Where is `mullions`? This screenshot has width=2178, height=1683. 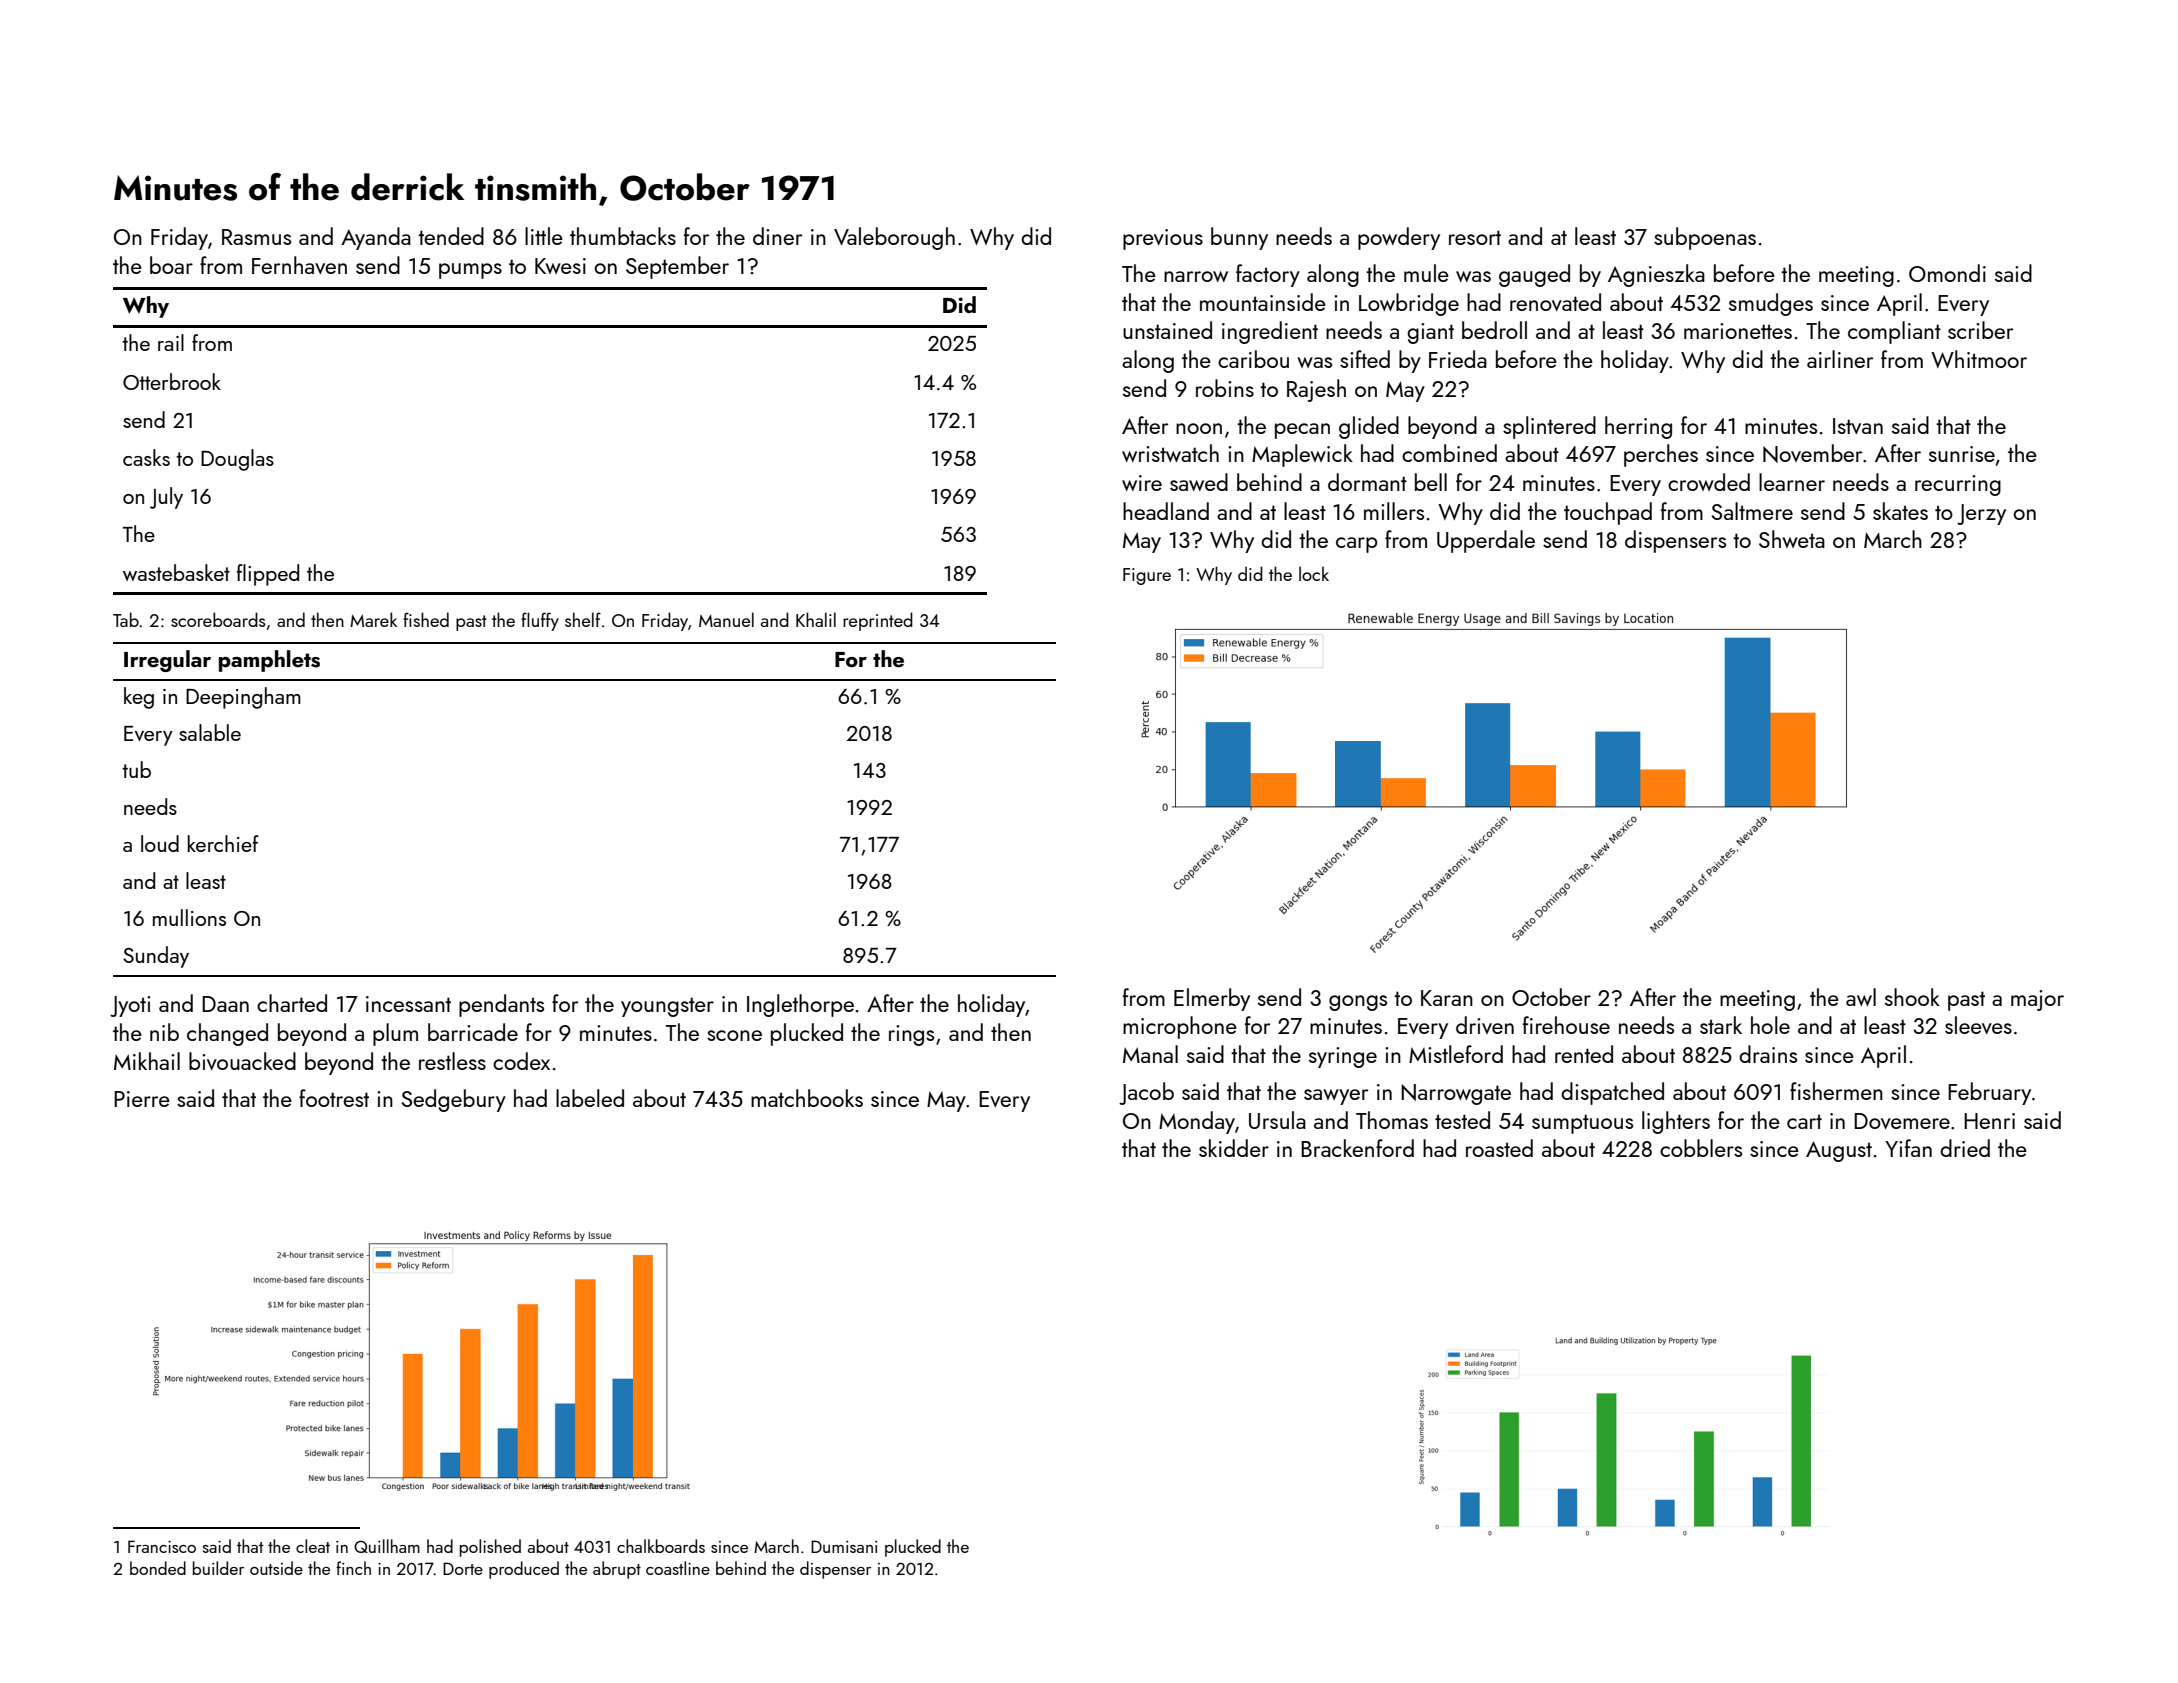
mullions is located at coordinates (189, 917).
